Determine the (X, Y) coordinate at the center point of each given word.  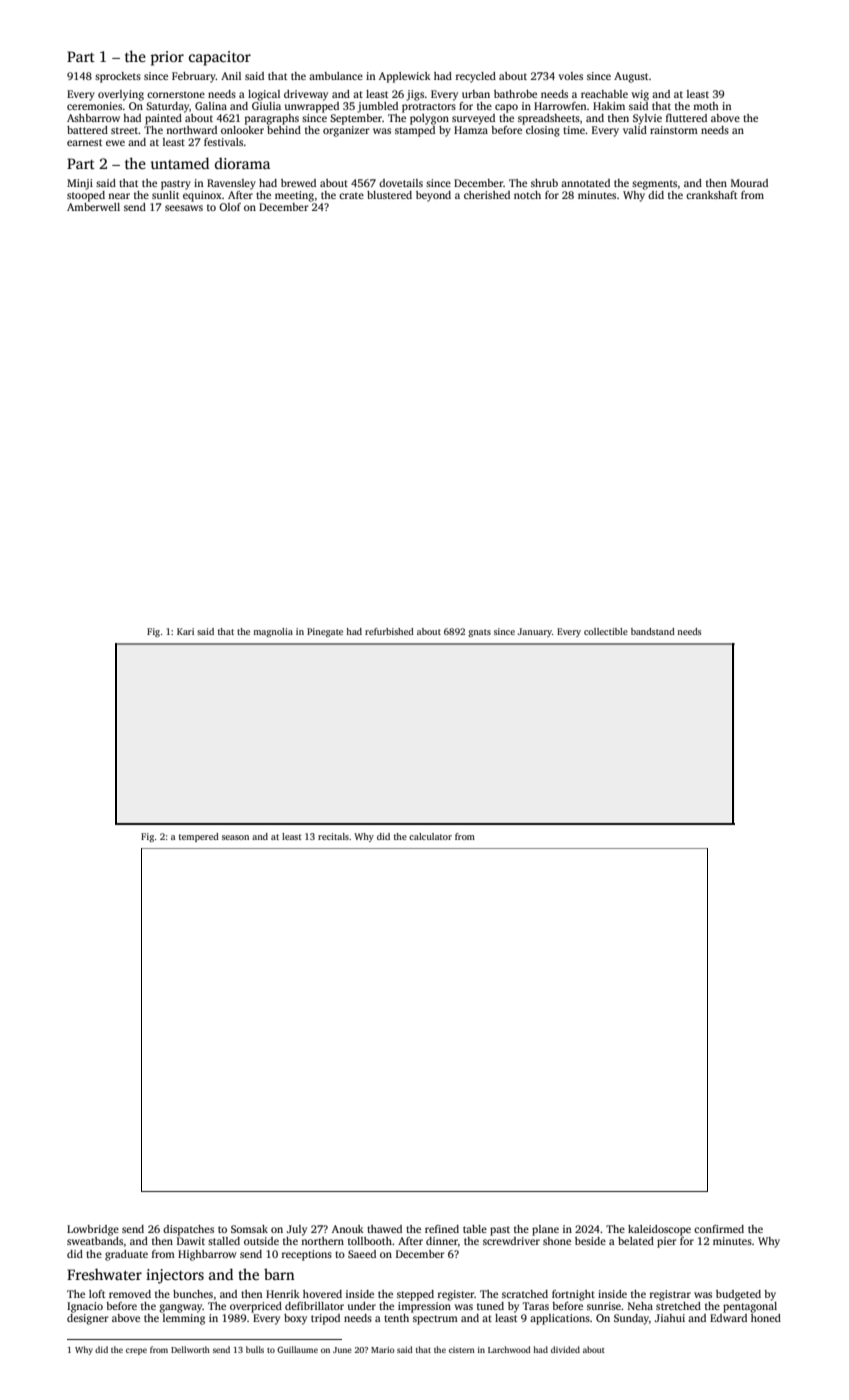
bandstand (653, 631)
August (631, 77)
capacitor (220, 58)
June (342, 1350)
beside (590, 1241)
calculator (430, 836)
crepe (136, 1351)
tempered (199, 837)
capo (506, 108)
